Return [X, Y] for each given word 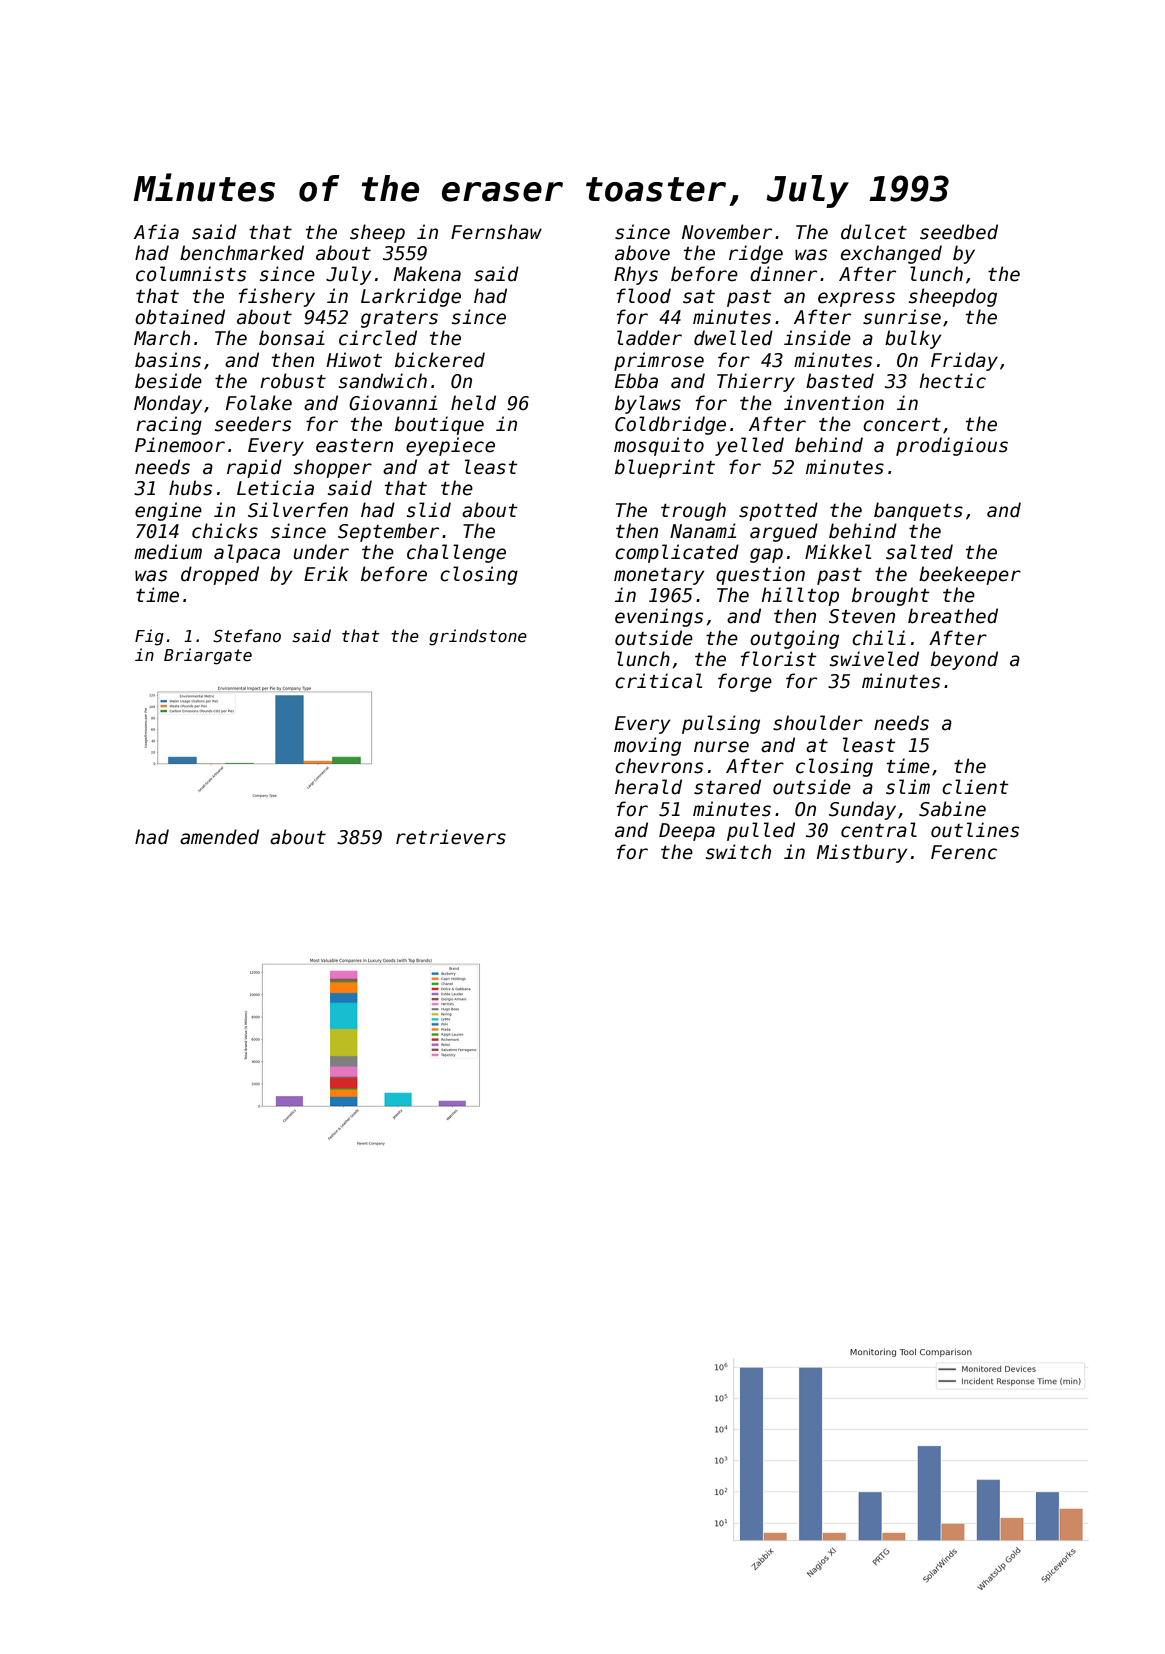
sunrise [902, 317]
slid [429, 510]
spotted [778, 511]
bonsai [292, 338]
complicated [677, 553]
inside [817, 338]
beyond [964, 660]
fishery [277, 297]
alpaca [247, 553]
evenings [659, 617]
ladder [649, 338]
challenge [456, 553]
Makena [427, 274]
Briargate [208, 656]
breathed [953, 616]
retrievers [451, 837]
